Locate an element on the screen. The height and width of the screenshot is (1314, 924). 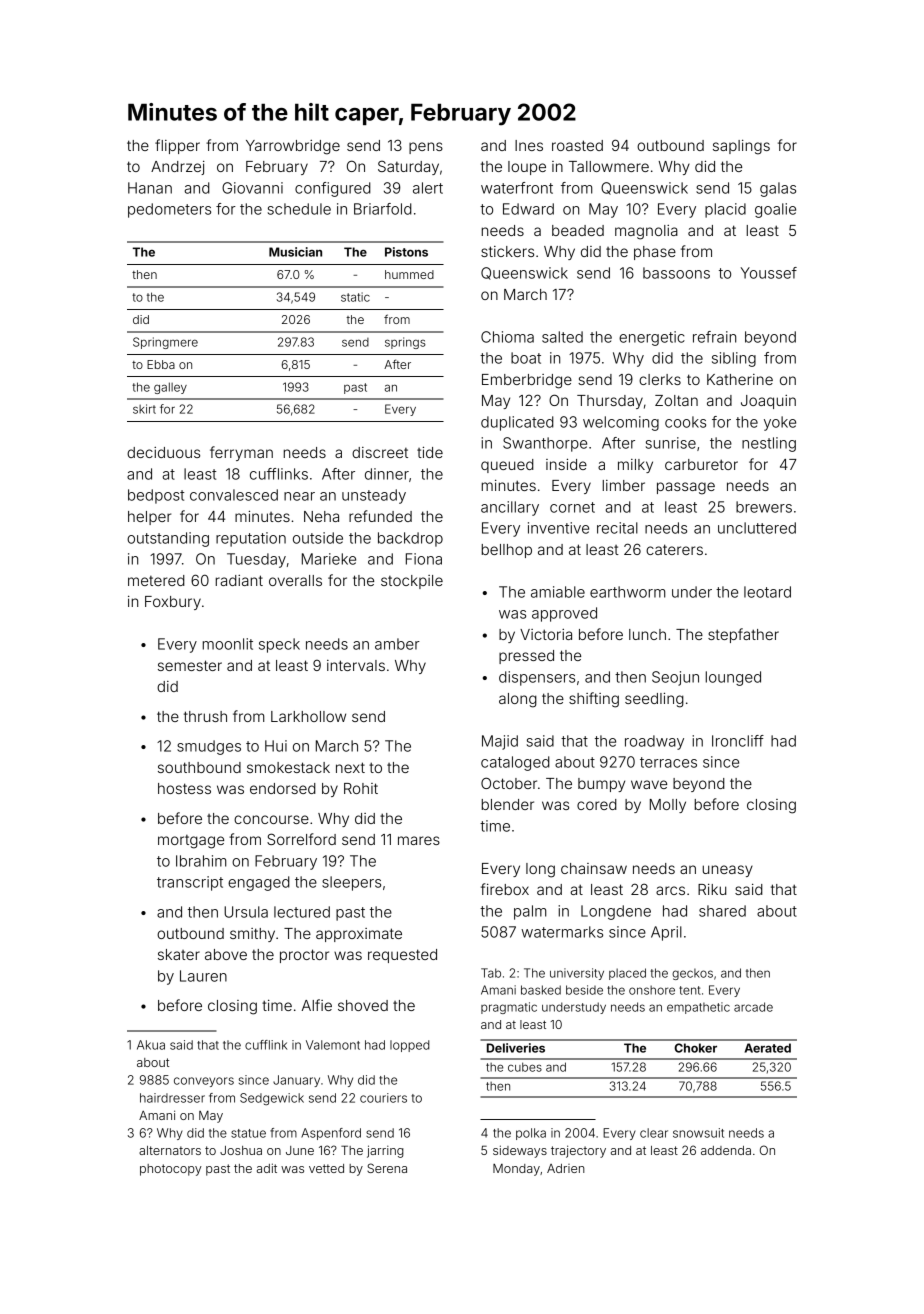
Pistons is located at coordinates (406, 252).
